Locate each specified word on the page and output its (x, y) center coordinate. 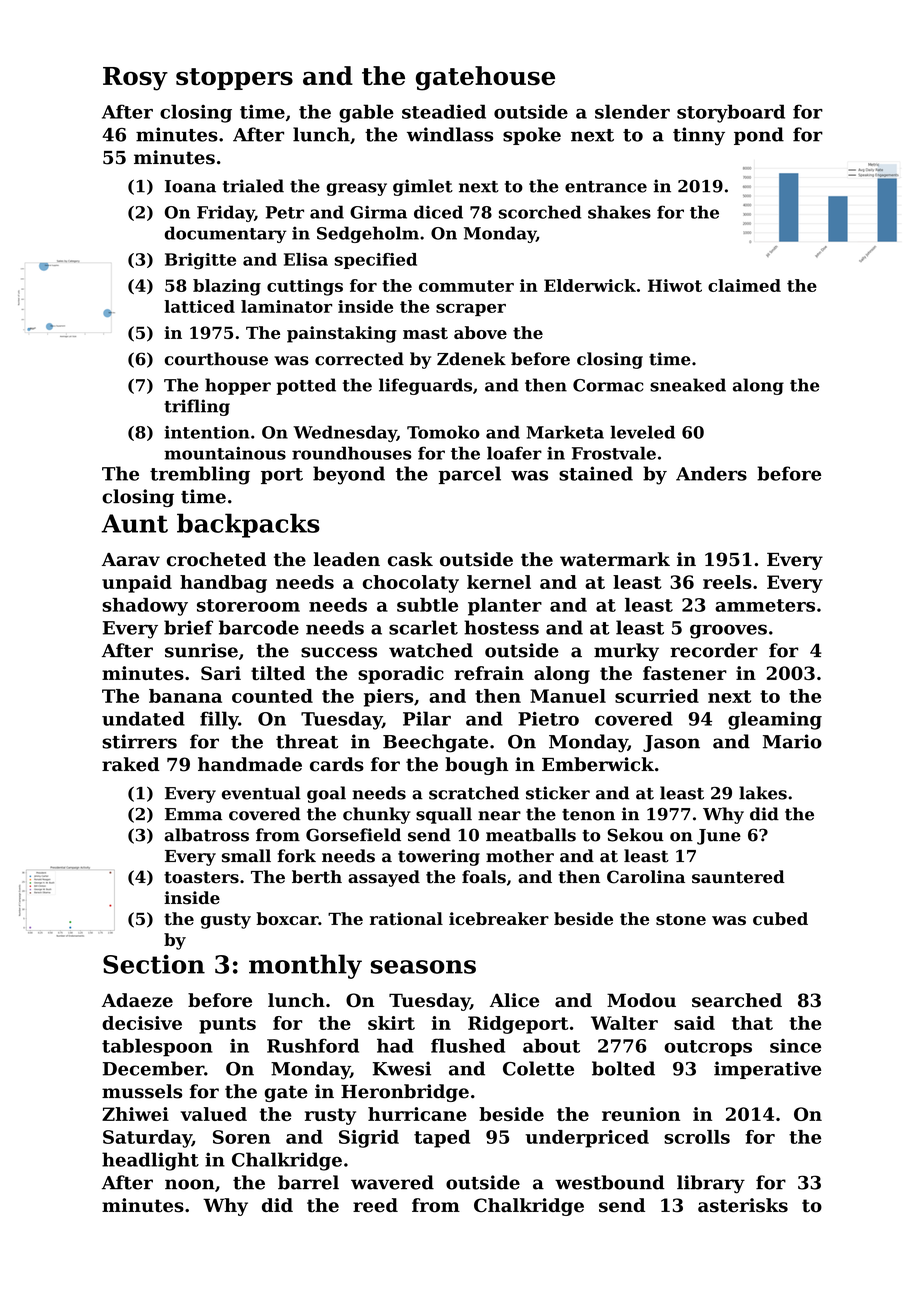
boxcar (287, 918)
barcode (259, 627)
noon (190, 1184)
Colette (538, 1068)
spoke (532, 136)
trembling (200, 475)
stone (681, 919)
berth (317, 877)
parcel (470, 475)
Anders (711, 473)
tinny (699, 136)
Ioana (190, 186)
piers (388, 698)
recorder (714, 650)
